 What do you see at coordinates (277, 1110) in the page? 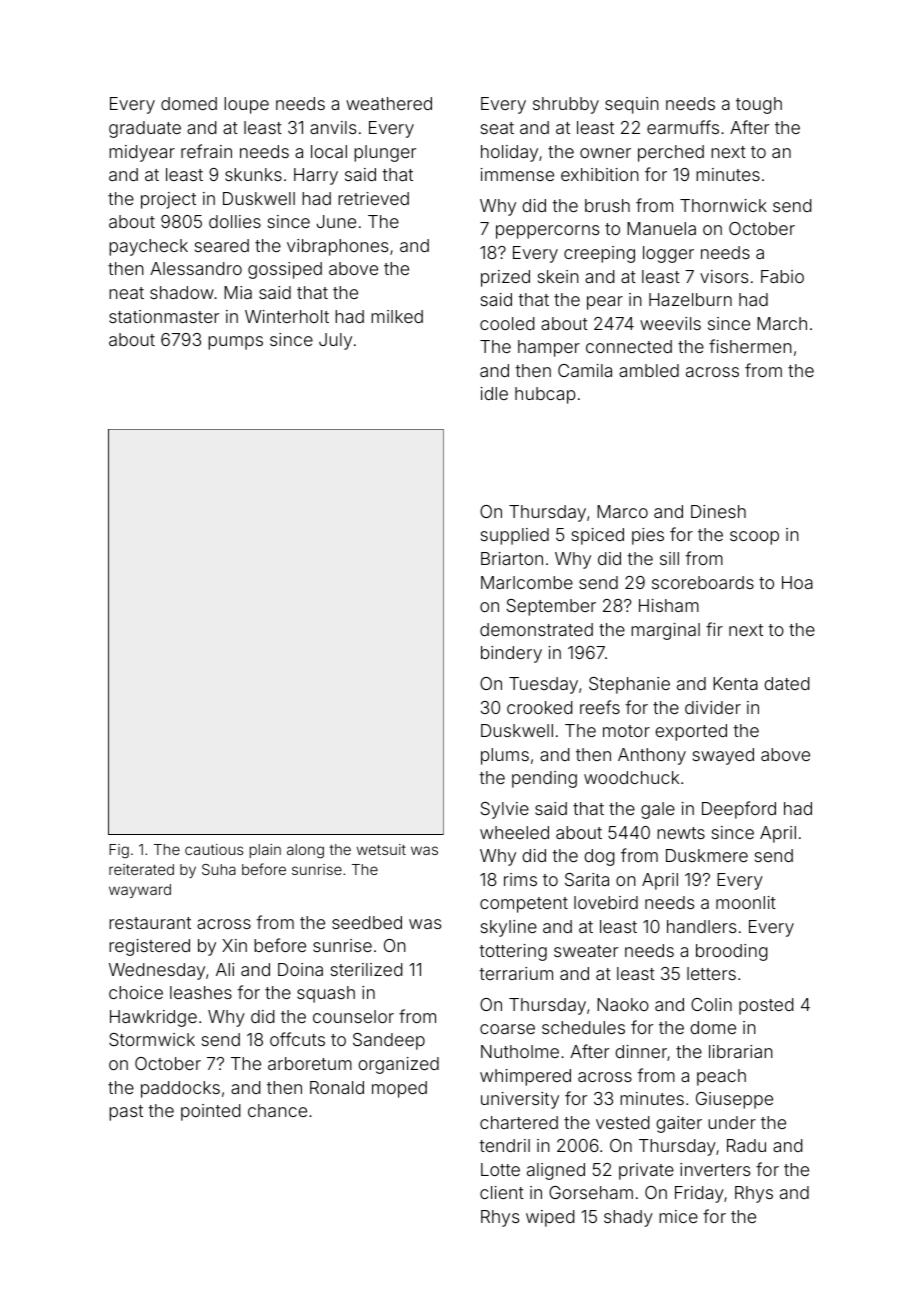
I see `chance` at bounding box center [277, 1110].
